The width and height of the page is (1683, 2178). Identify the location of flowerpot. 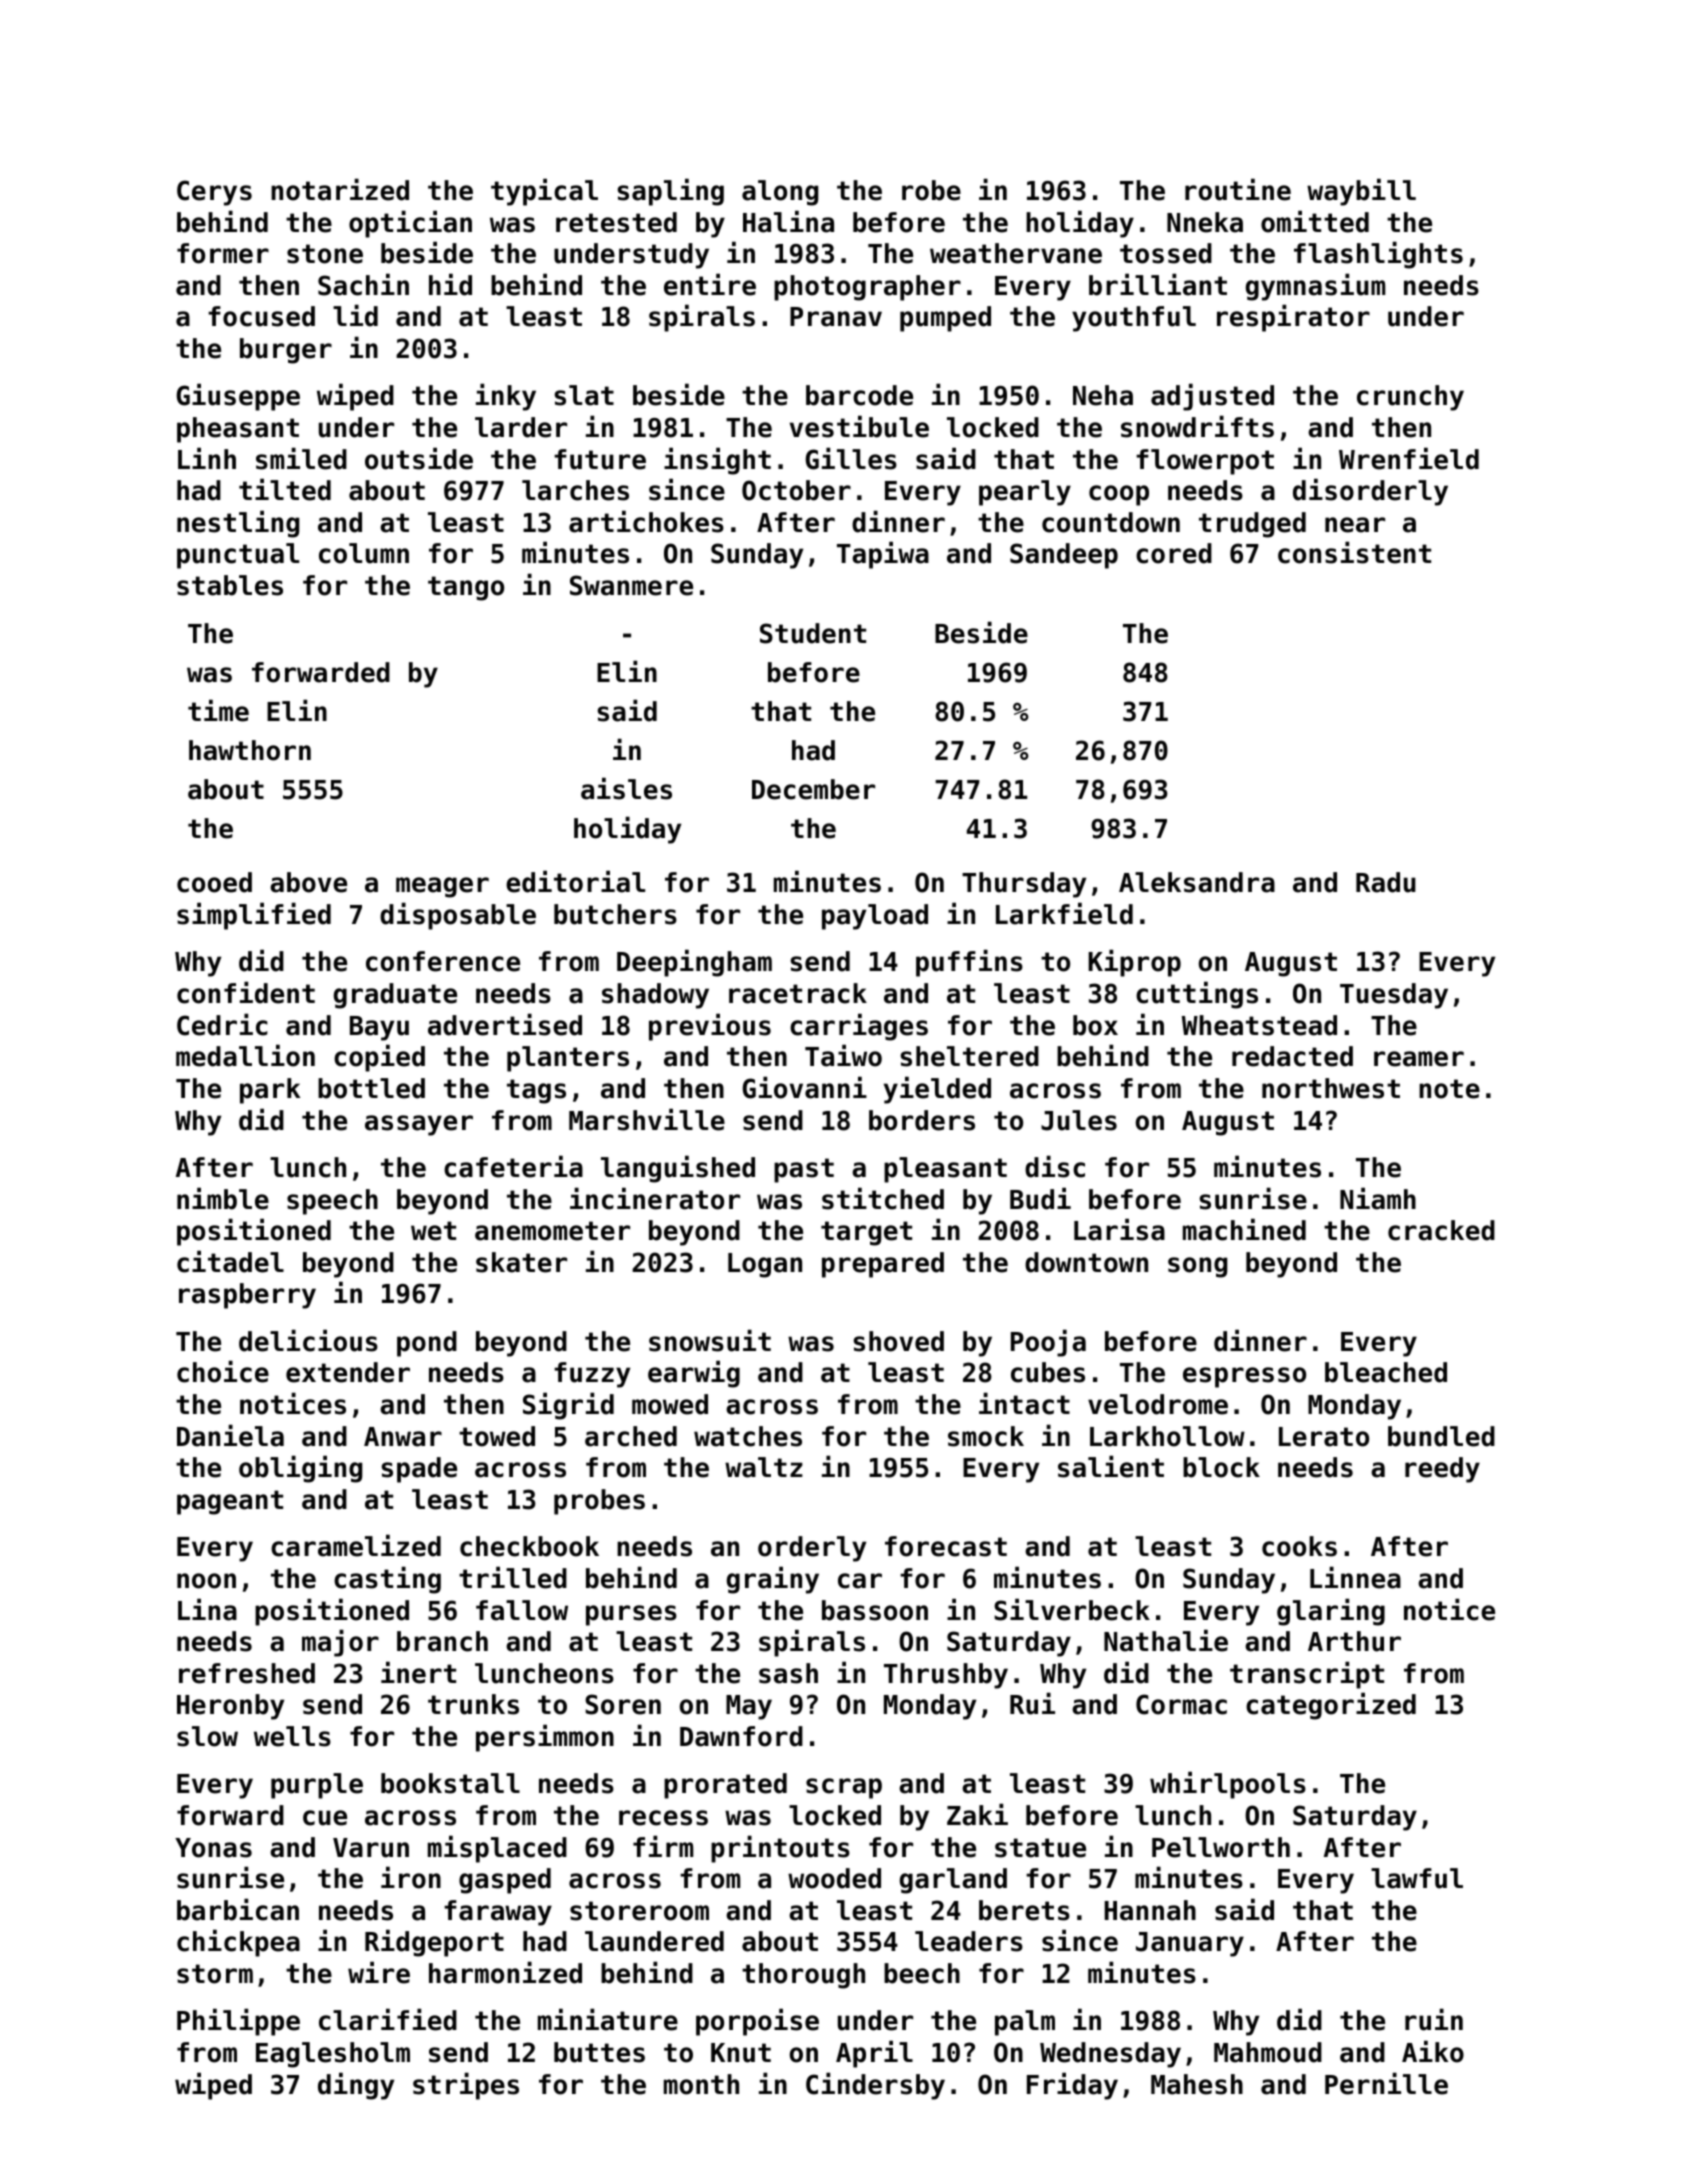
(1205, 462).
